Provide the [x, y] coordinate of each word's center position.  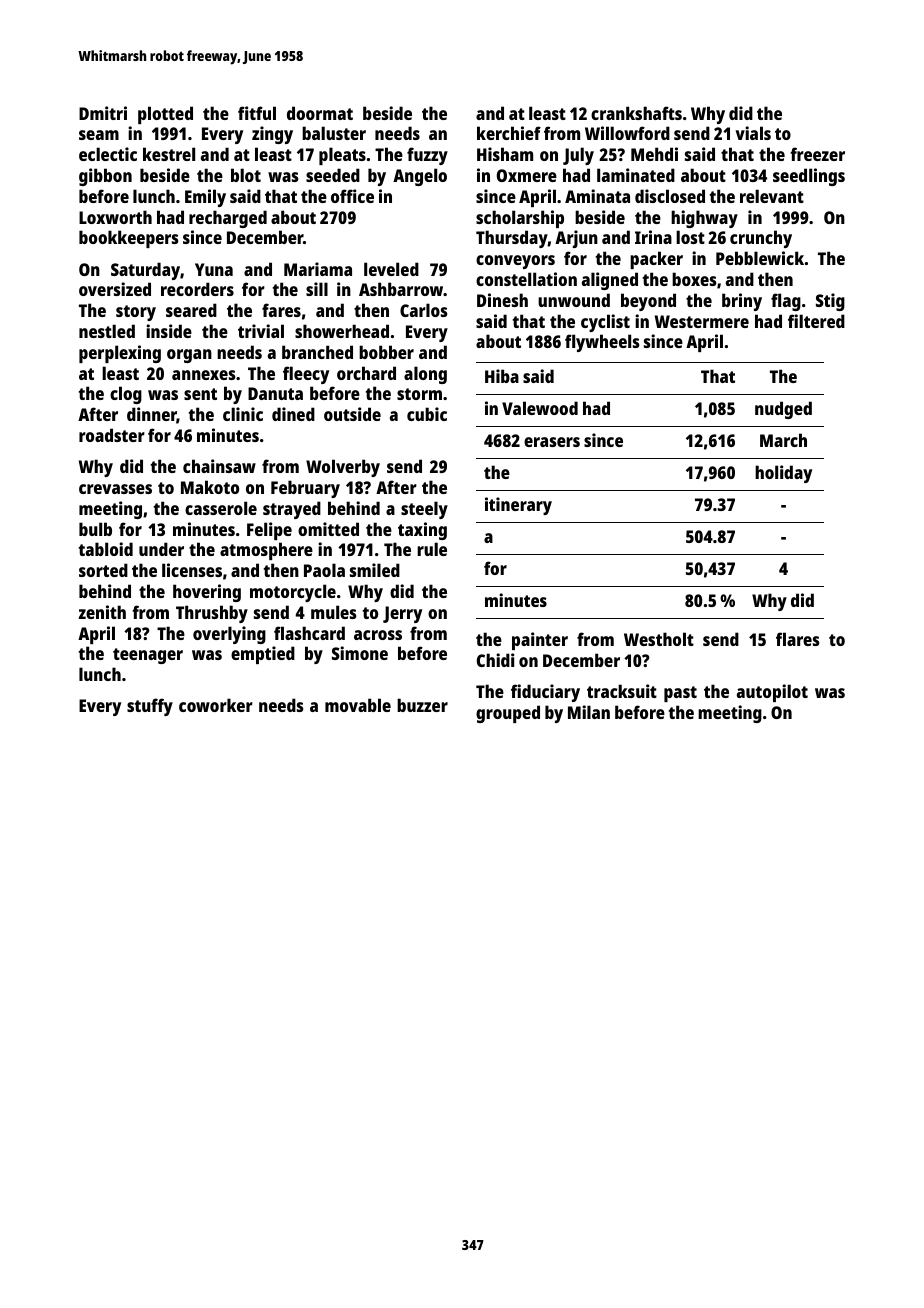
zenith [102, 612]
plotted [165, 115]
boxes [694, 279]
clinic [243, 414]
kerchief [509, 133]
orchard [366, 373]
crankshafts [636, 113]
